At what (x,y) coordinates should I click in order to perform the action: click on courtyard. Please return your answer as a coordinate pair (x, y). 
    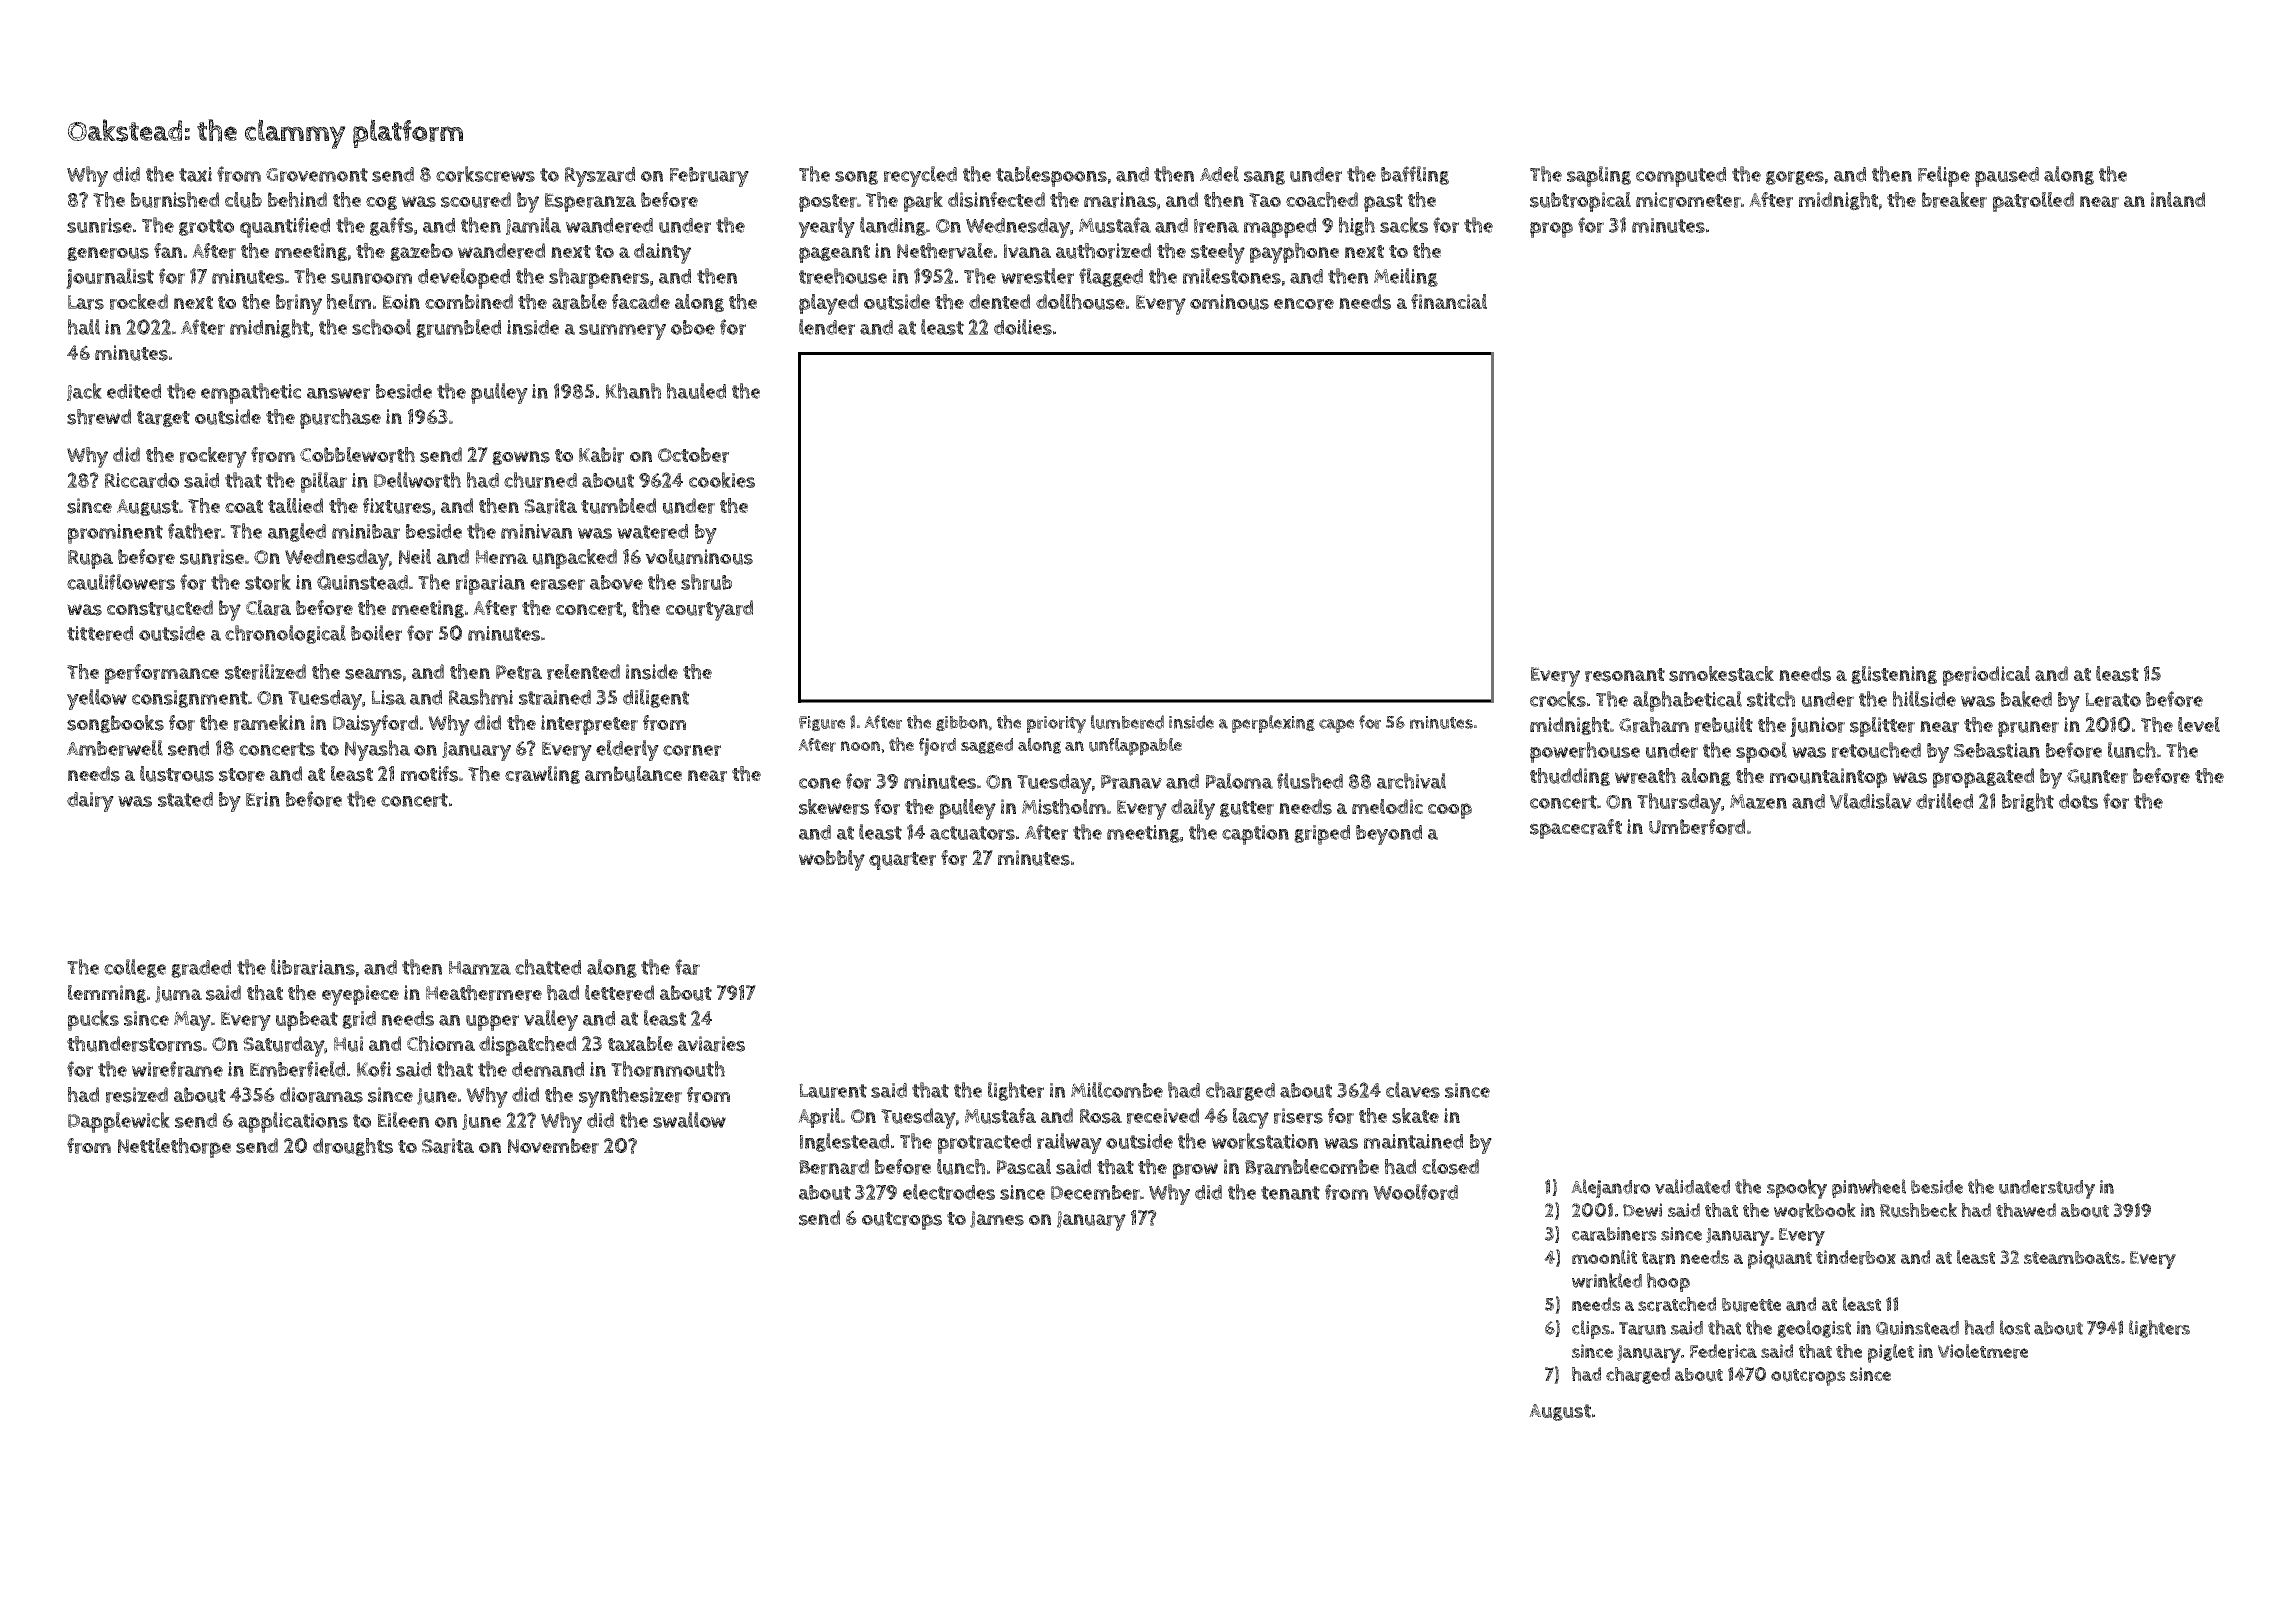
    Looking at the image, I should click on (709, 610).
